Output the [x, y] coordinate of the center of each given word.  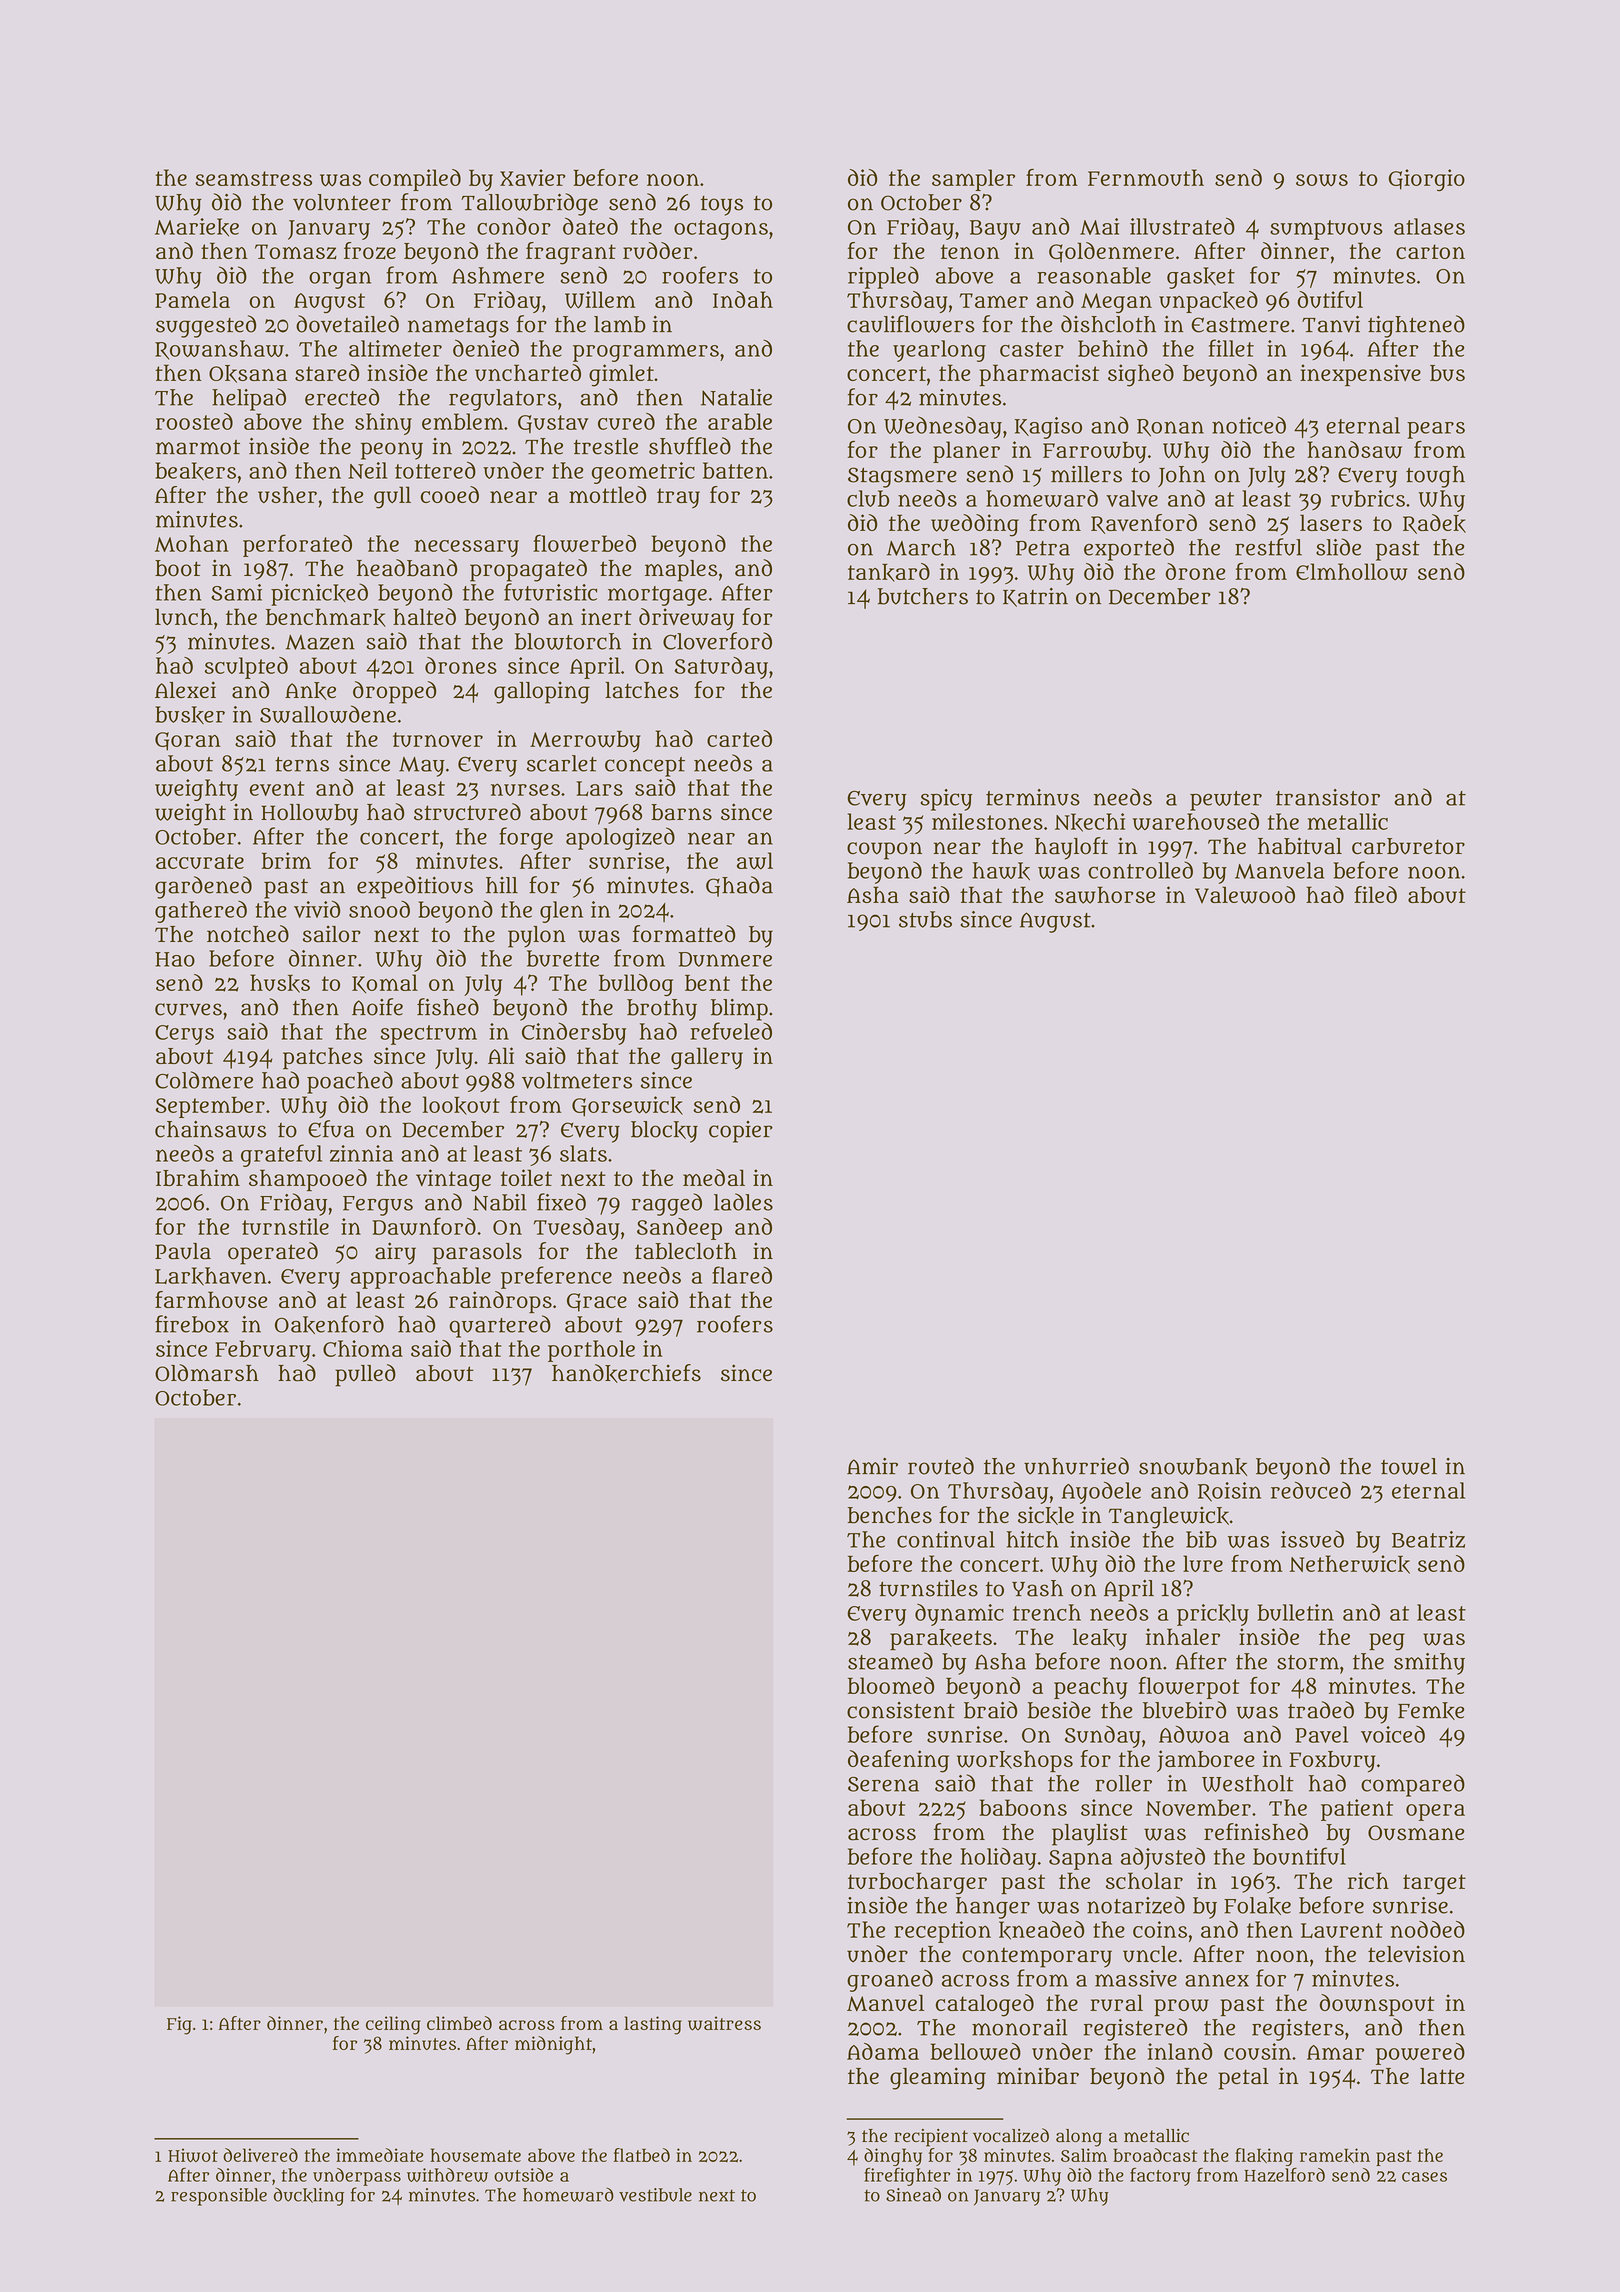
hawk [1001, 871]
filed [1375, 894]
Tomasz [296, 252]
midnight [553, 2045]
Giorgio [1427, 180]
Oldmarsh [207, 1373]
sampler [973, 180]
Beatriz [1428, 1539]
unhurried [1076, 1466]
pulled [365, 1375]
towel [1409, 1466]
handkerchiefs [626, 1373]
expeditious [415, 887]
